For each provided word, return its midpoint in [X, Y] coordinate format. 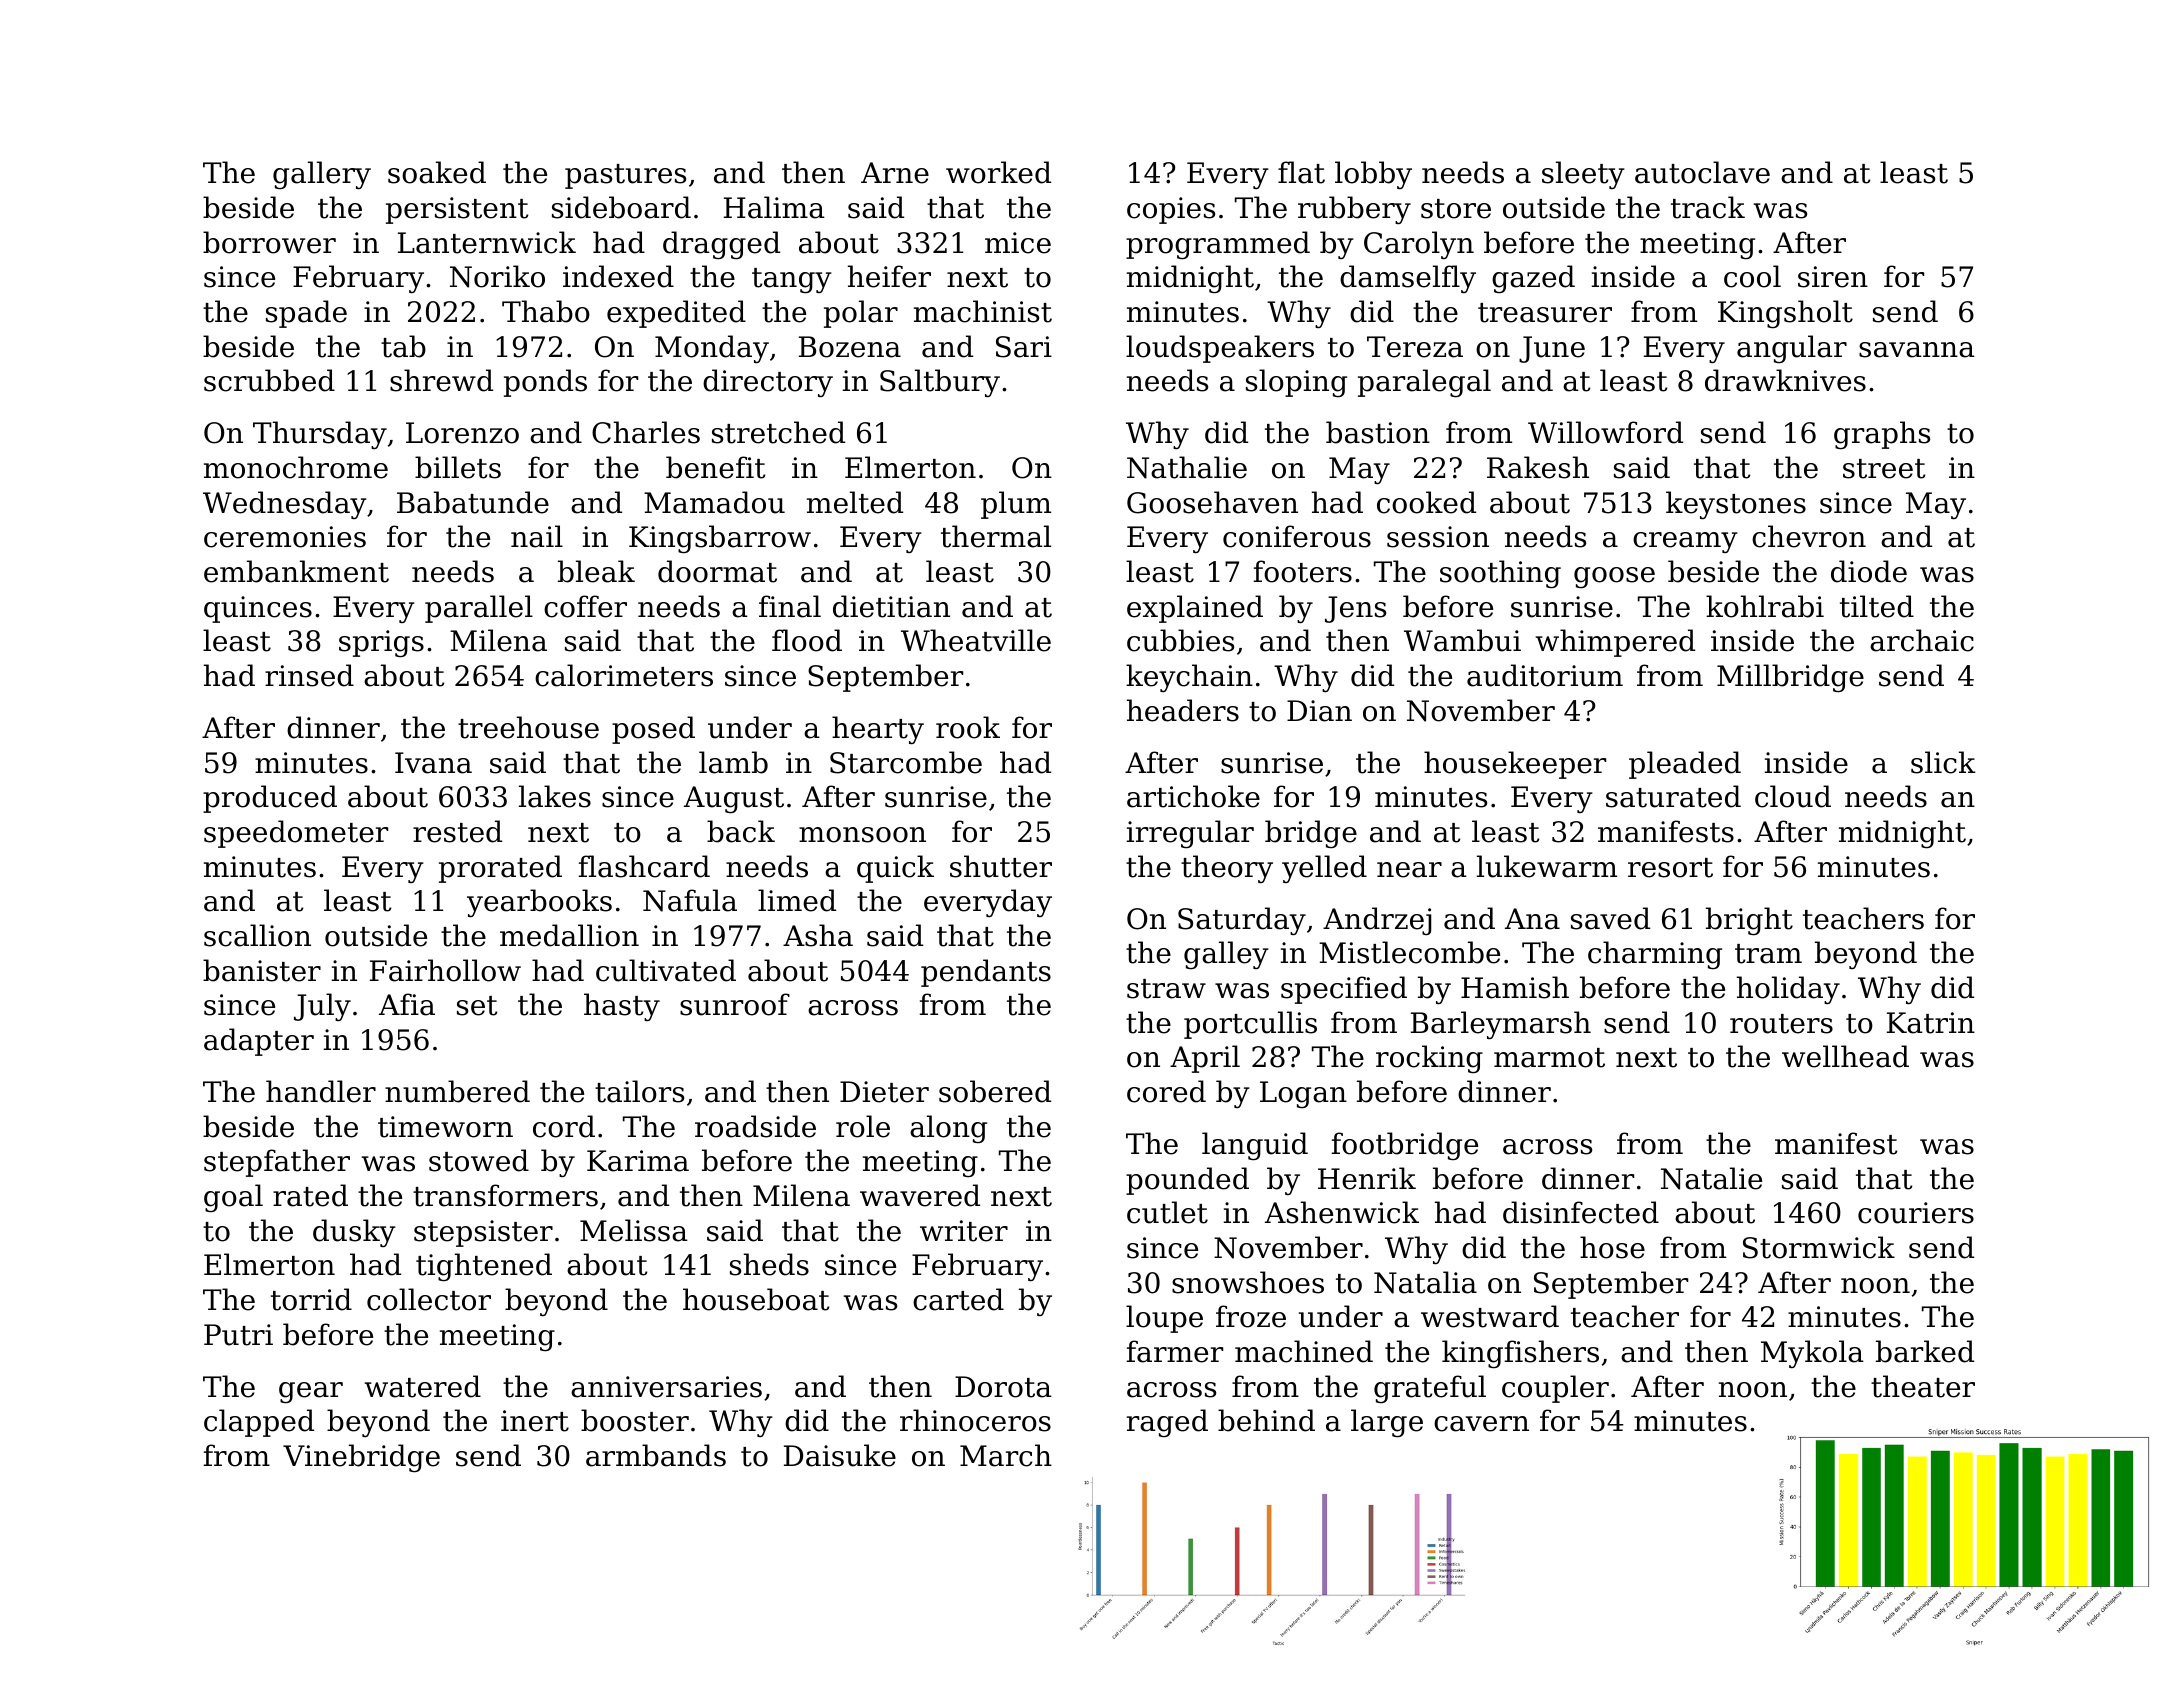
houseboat [756, 1299]
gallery [322, 175]
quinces [258, 609]
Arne [895, 173]
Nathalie [1187, 467]
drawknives [1785, 380]
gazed [1533, 279]
